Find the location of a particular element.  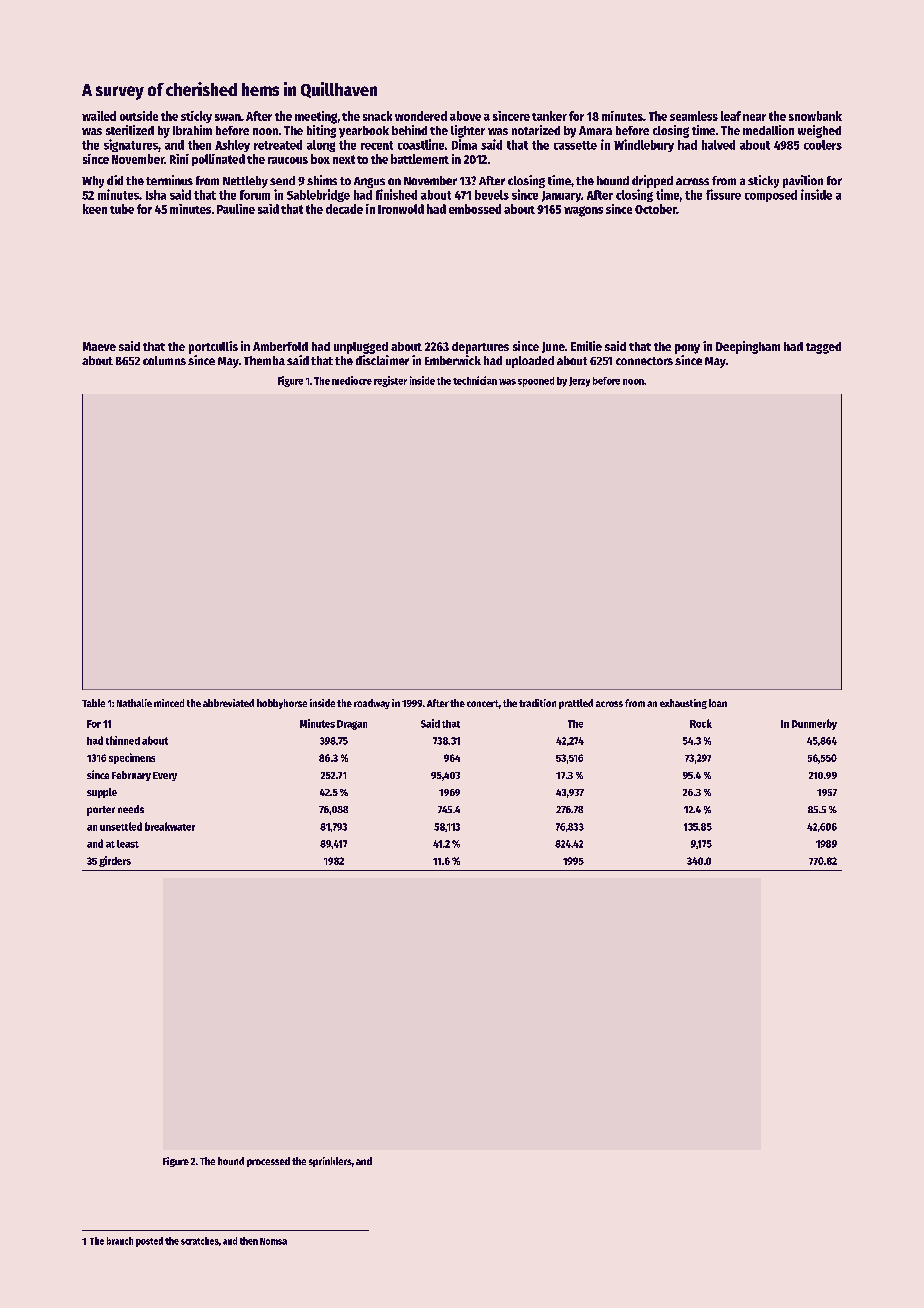

Ironwold is located at coordinates (401, 209).
